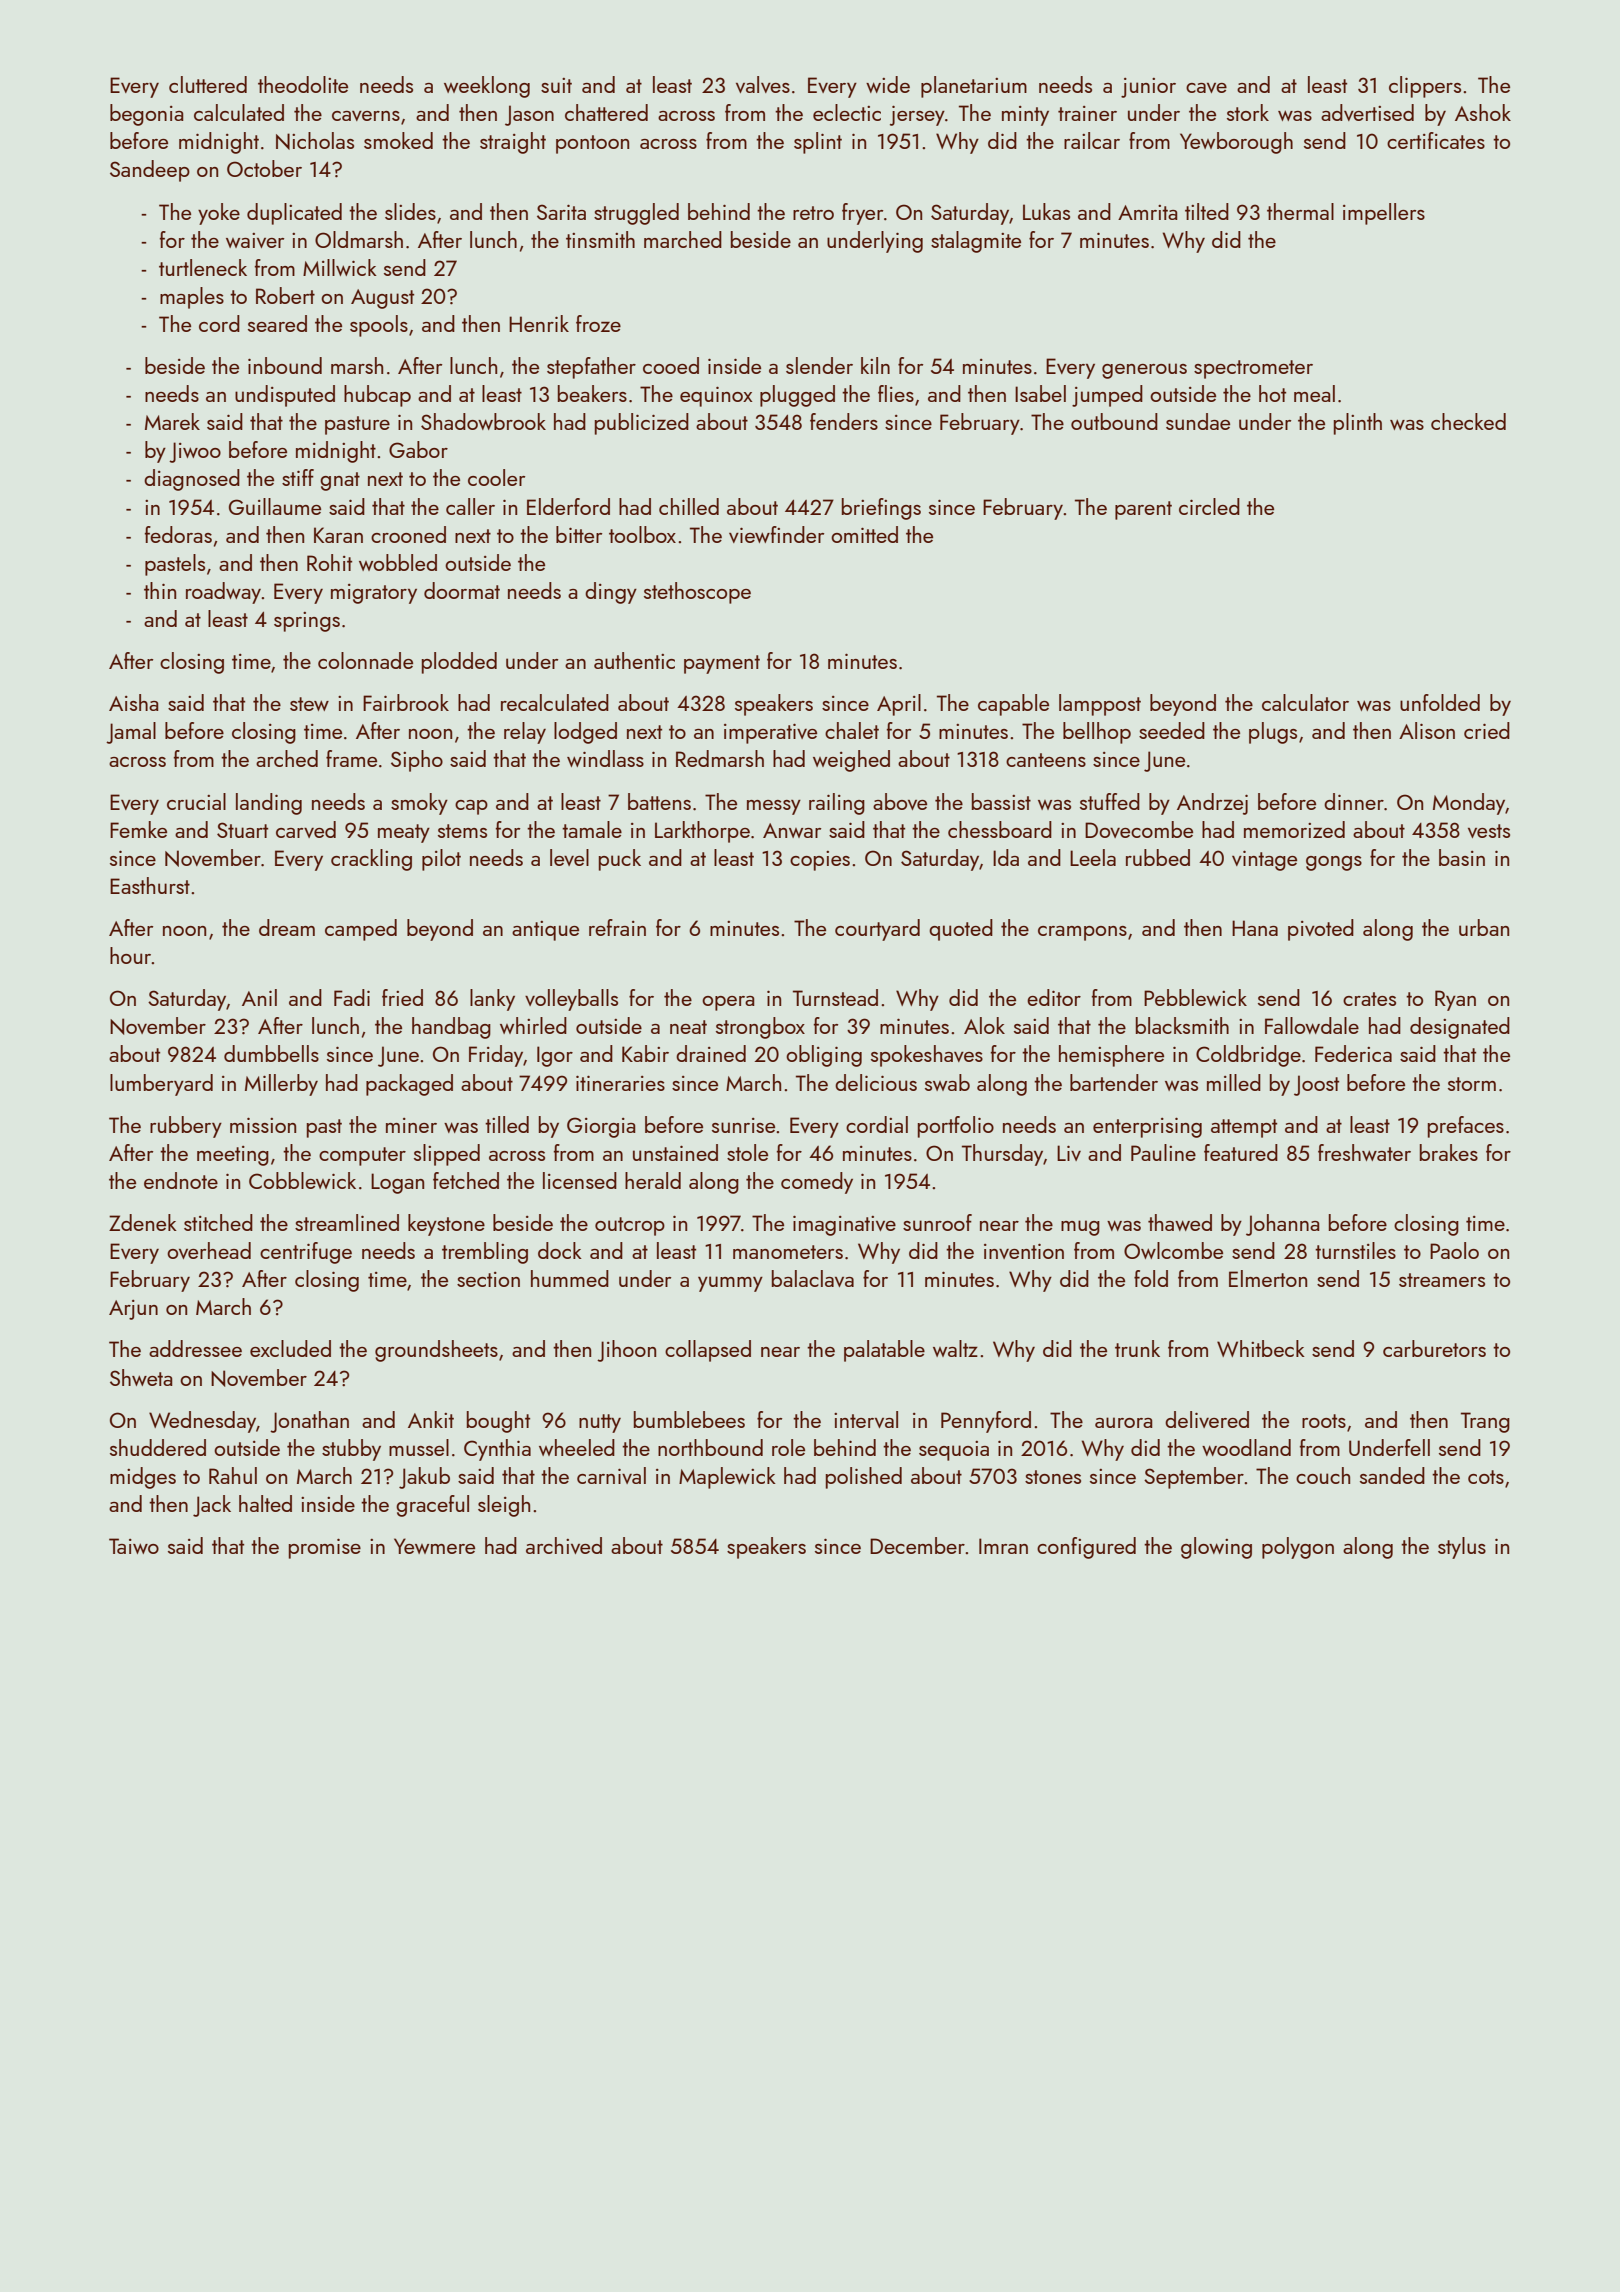  Describe the element at coordinates (956, 1127) in the page. I see `portfolio` at that location.
